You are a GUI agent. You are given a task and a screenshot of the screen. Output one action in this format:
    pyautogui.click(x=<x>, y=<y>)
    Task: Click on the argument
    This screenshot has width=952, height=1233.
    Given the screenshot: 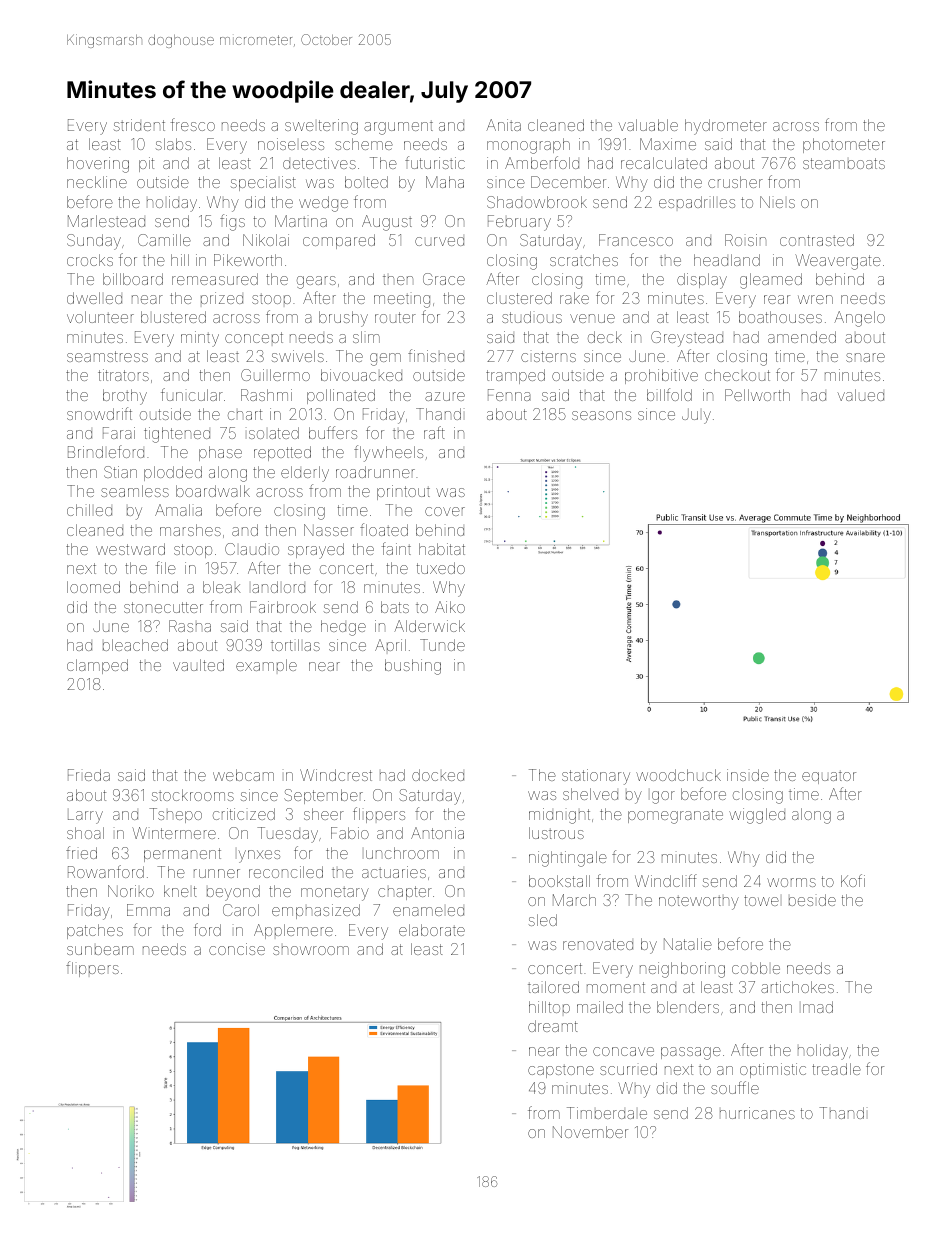 What is the action you would take?
    pyautogui.click(x=398, y=127)
